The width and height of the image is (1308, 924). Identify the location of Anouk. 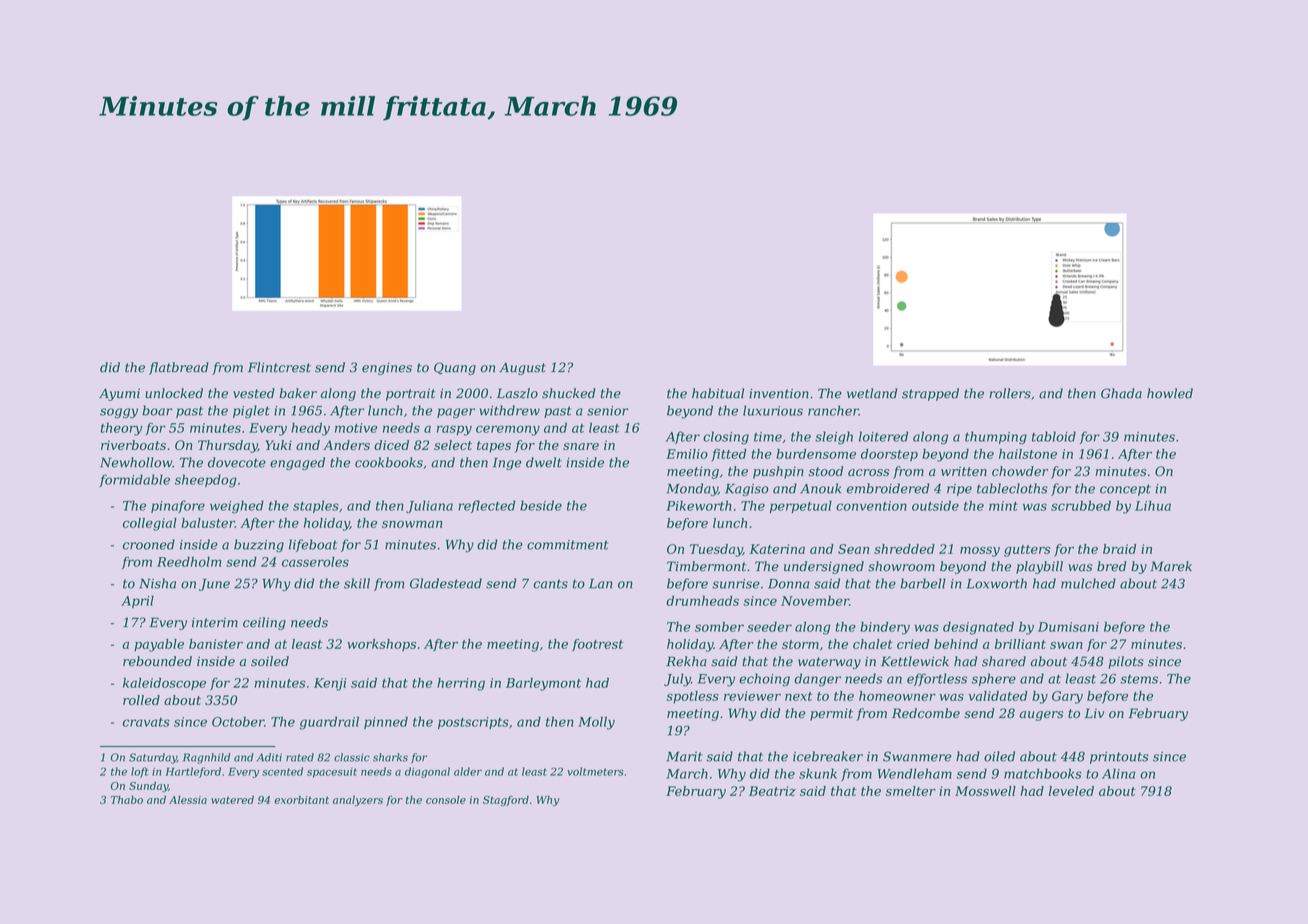
(820, 488).
